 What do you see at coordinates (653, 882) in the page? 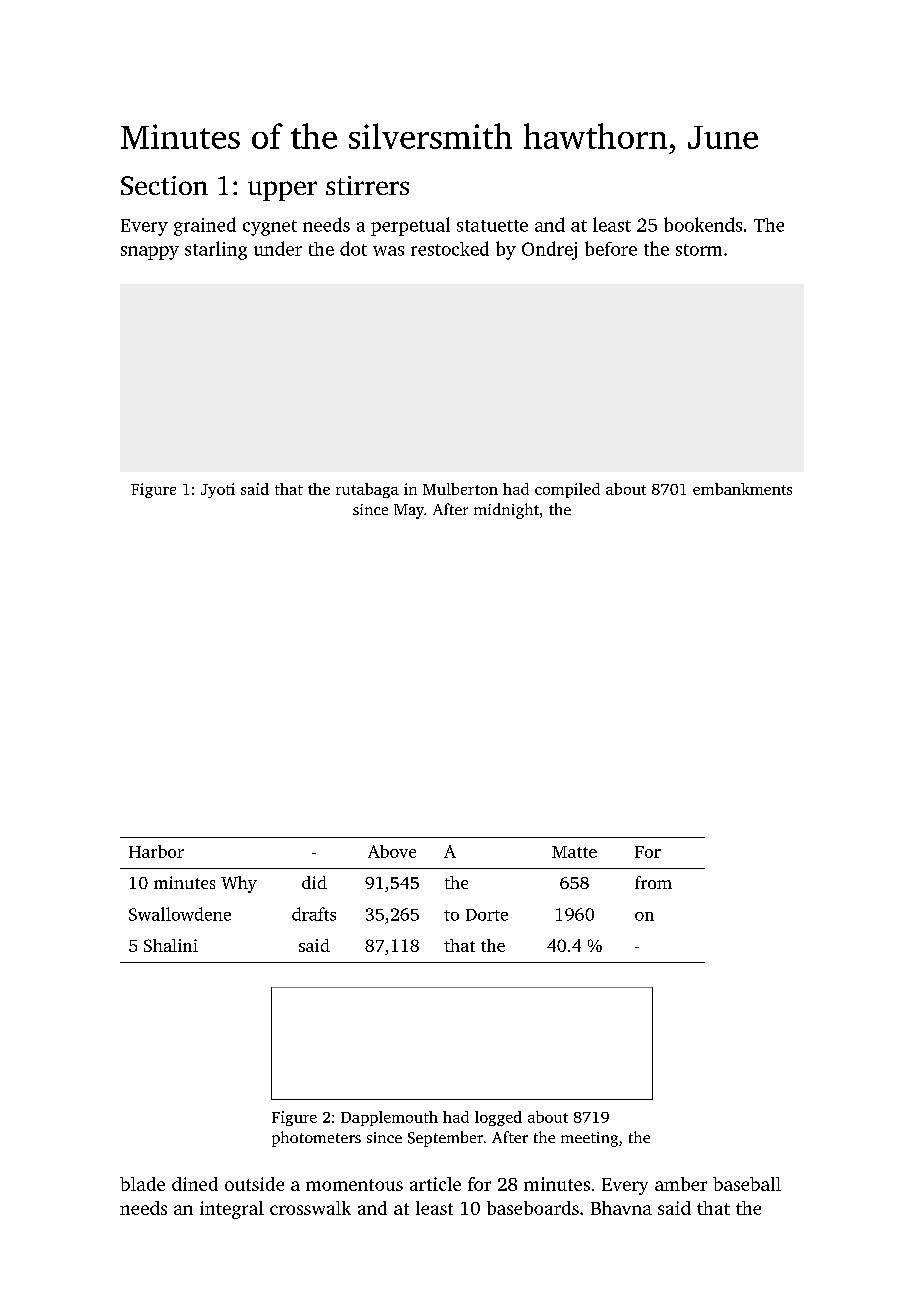
I see `from` at bounding box center [653, 882].
